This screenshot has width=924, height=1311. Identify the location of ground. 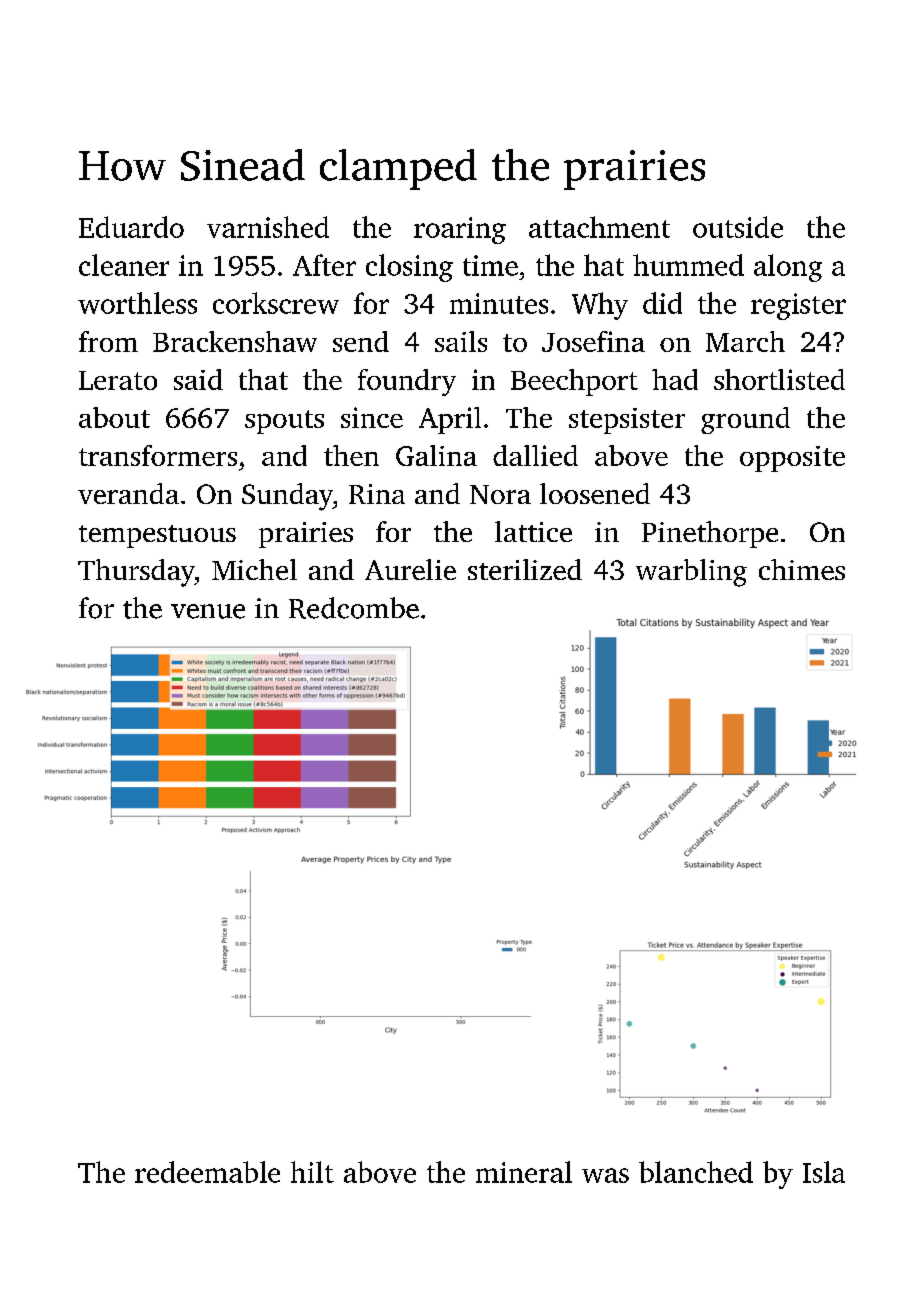
(745, 420).
